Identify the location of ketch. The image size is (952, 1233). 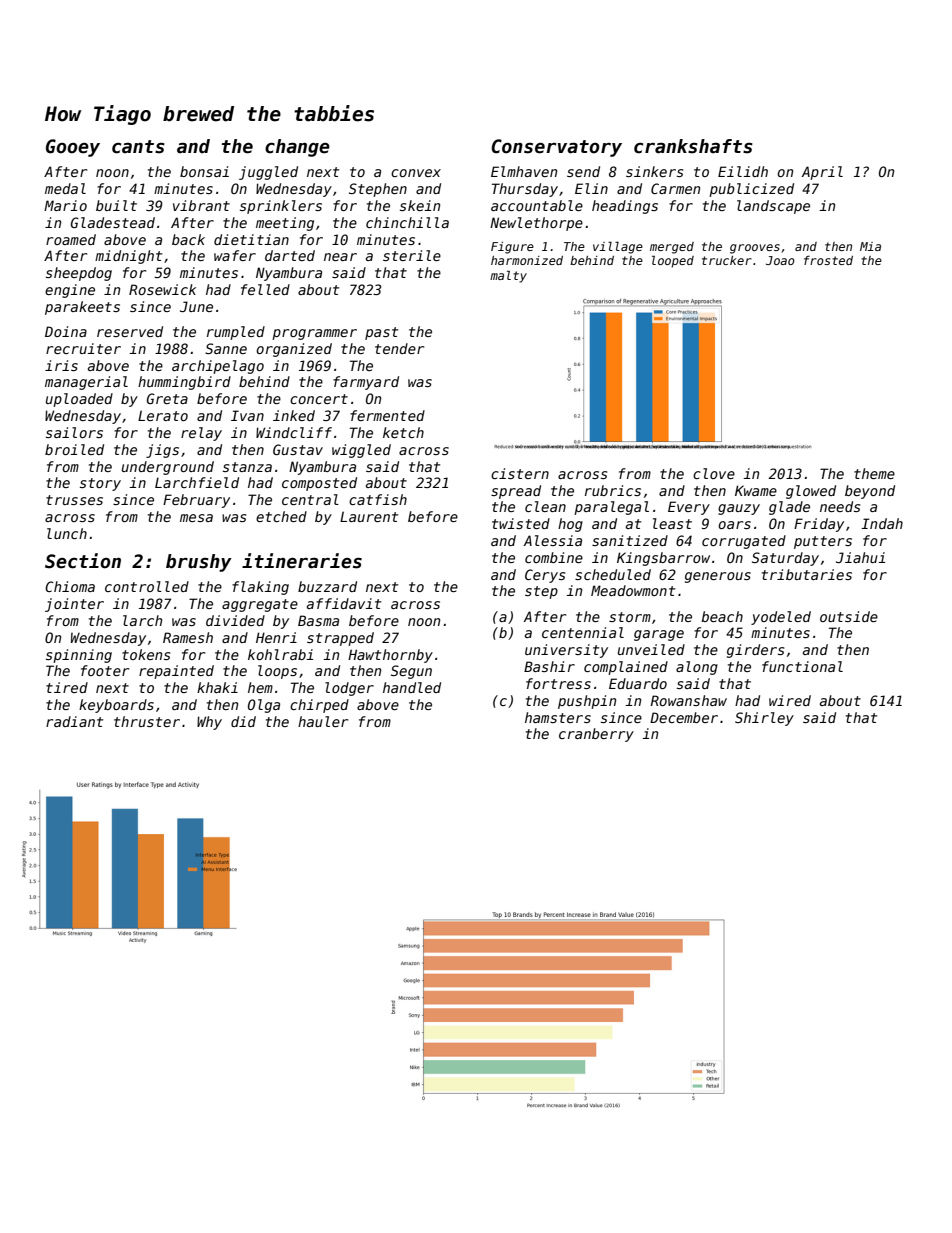
(403, 432).
